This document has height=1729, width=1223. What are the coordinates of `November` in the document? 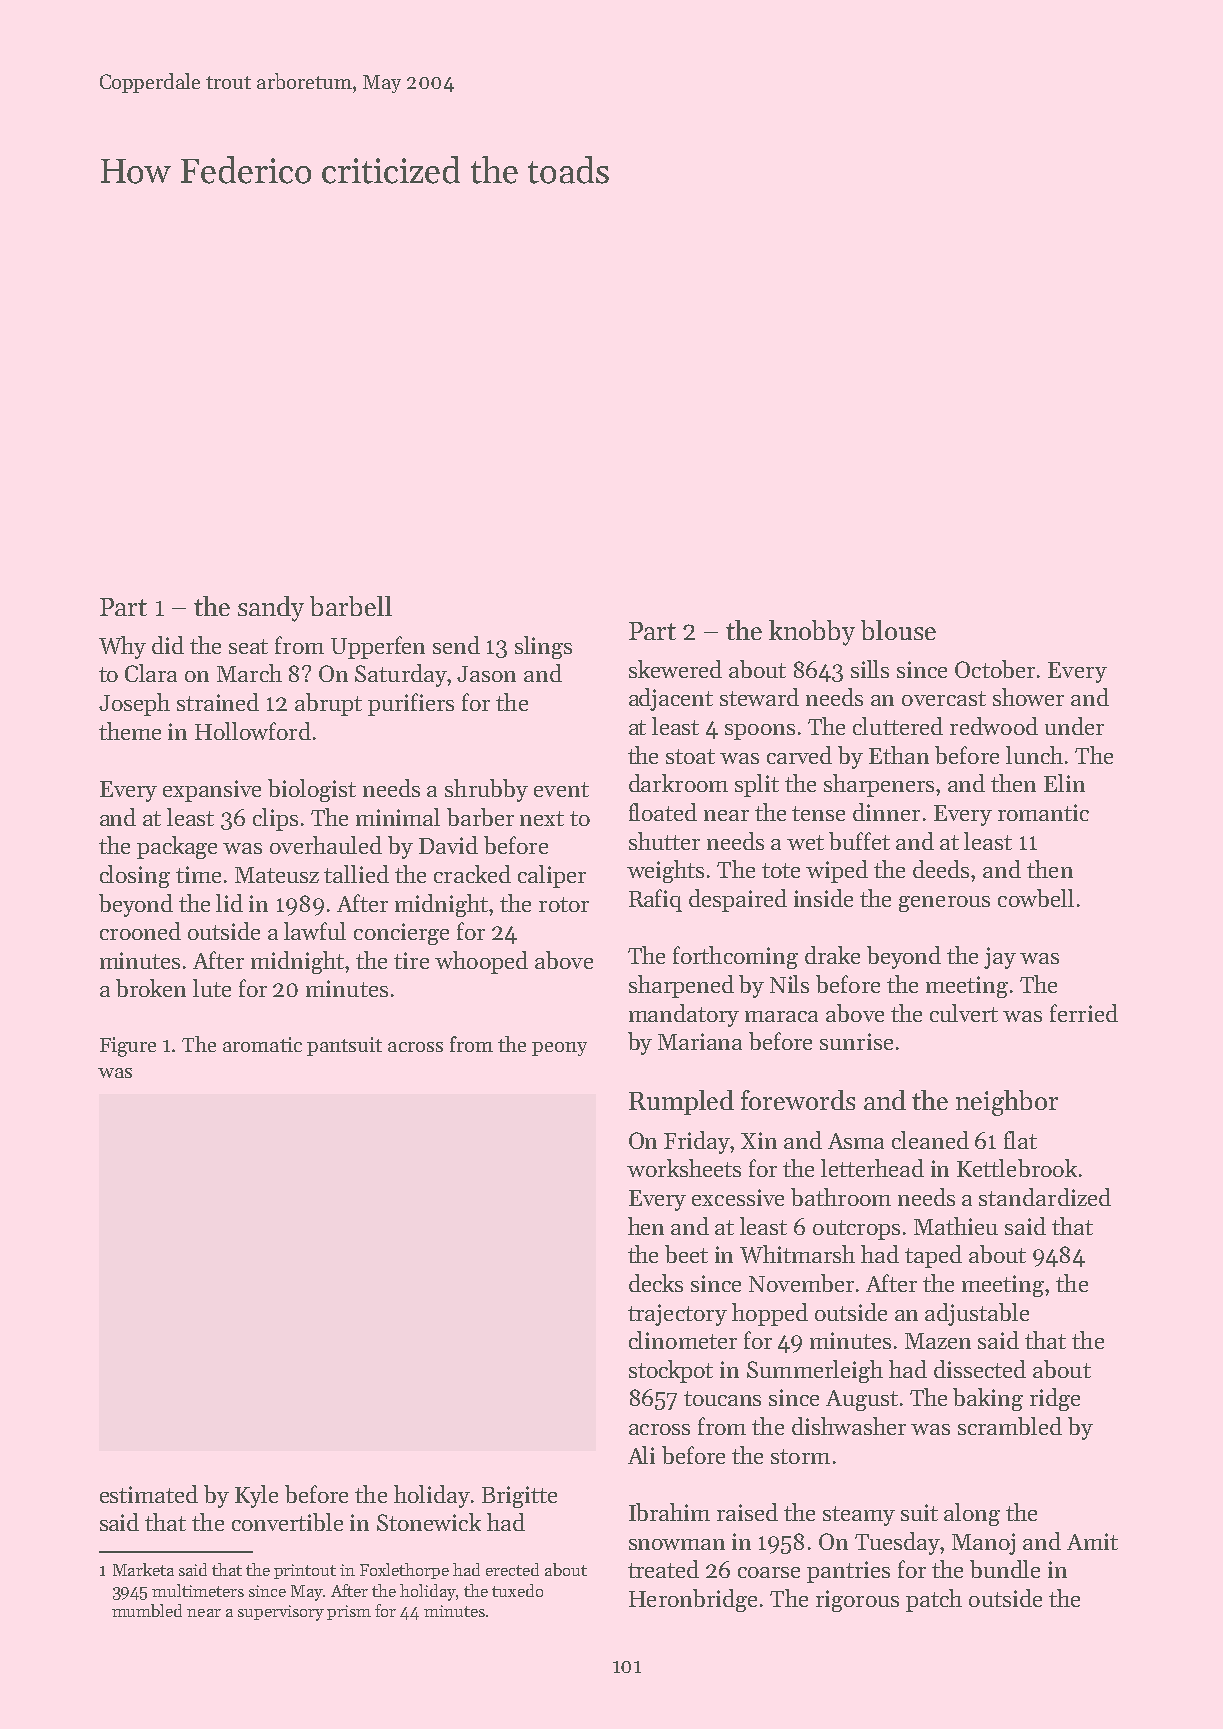 It's located at (801, 1283).
